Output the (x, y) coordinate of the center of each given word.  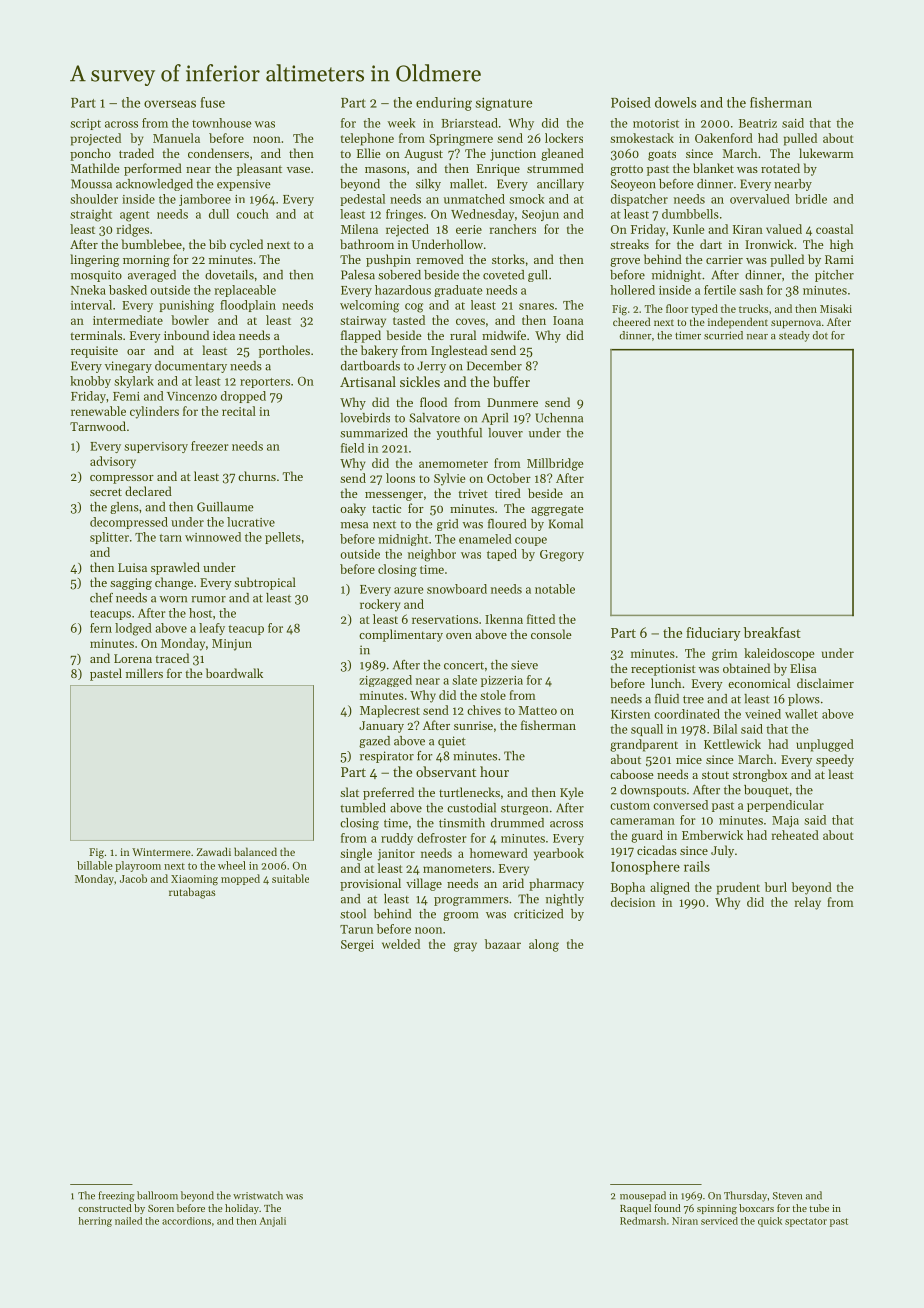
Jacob (133, 878)
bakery (379, 351)
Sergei (357, 946)
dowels (675, 102)
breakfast (772, 632)
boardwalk (234, 673)
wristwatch (258, 1195)
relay (808, 903)
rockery (380, 605)
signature (504, 104)
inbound (186, 335)
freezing (116, 1196)
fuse (212, 102)
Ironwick (769, 244)
